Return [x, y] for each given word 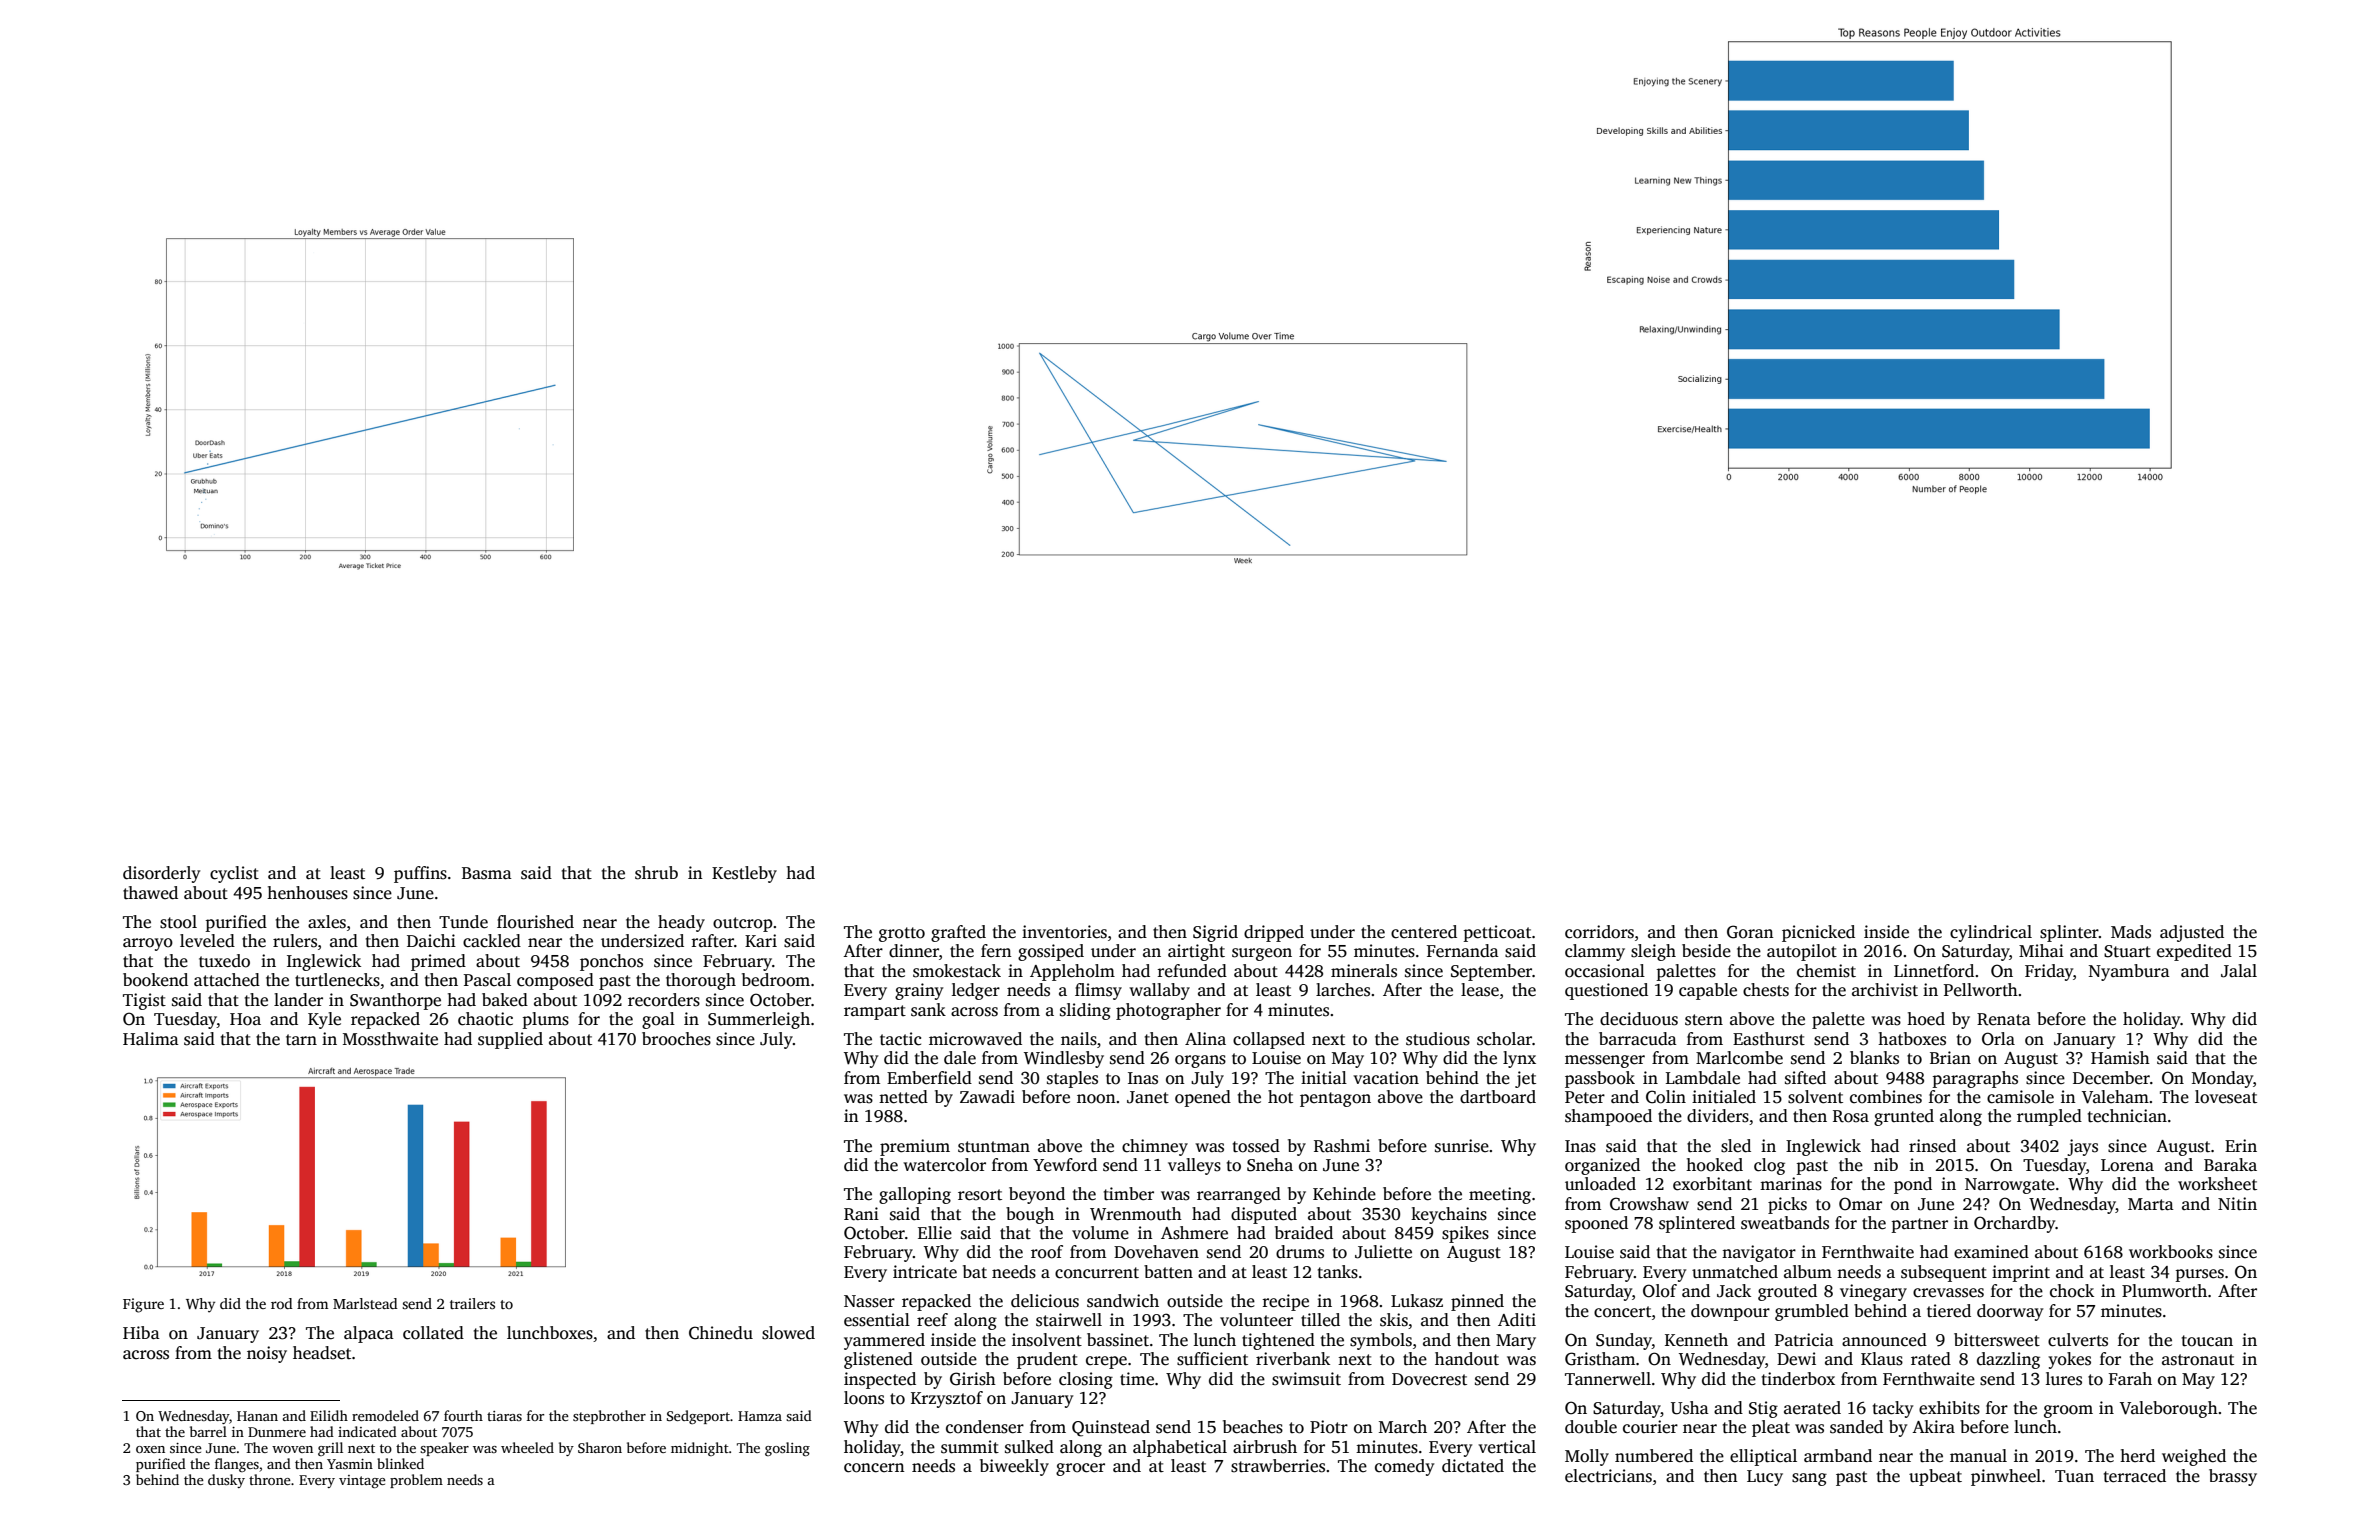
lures [2064, 1379]
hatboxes [1912, 1039]
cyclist [234, 874]
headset [322, 1353]
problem [416, 1481]
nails [1079, 1039]
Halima [151, 1038]
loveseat [2226, 1097]
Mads [2131, 932]
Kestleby [744, 874]
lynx [1519, 1059]
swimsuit [1306, 1379]
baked [505, 1000]
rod [282, 1303]
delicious [1045, 1301]
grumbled [1812, 1312]
